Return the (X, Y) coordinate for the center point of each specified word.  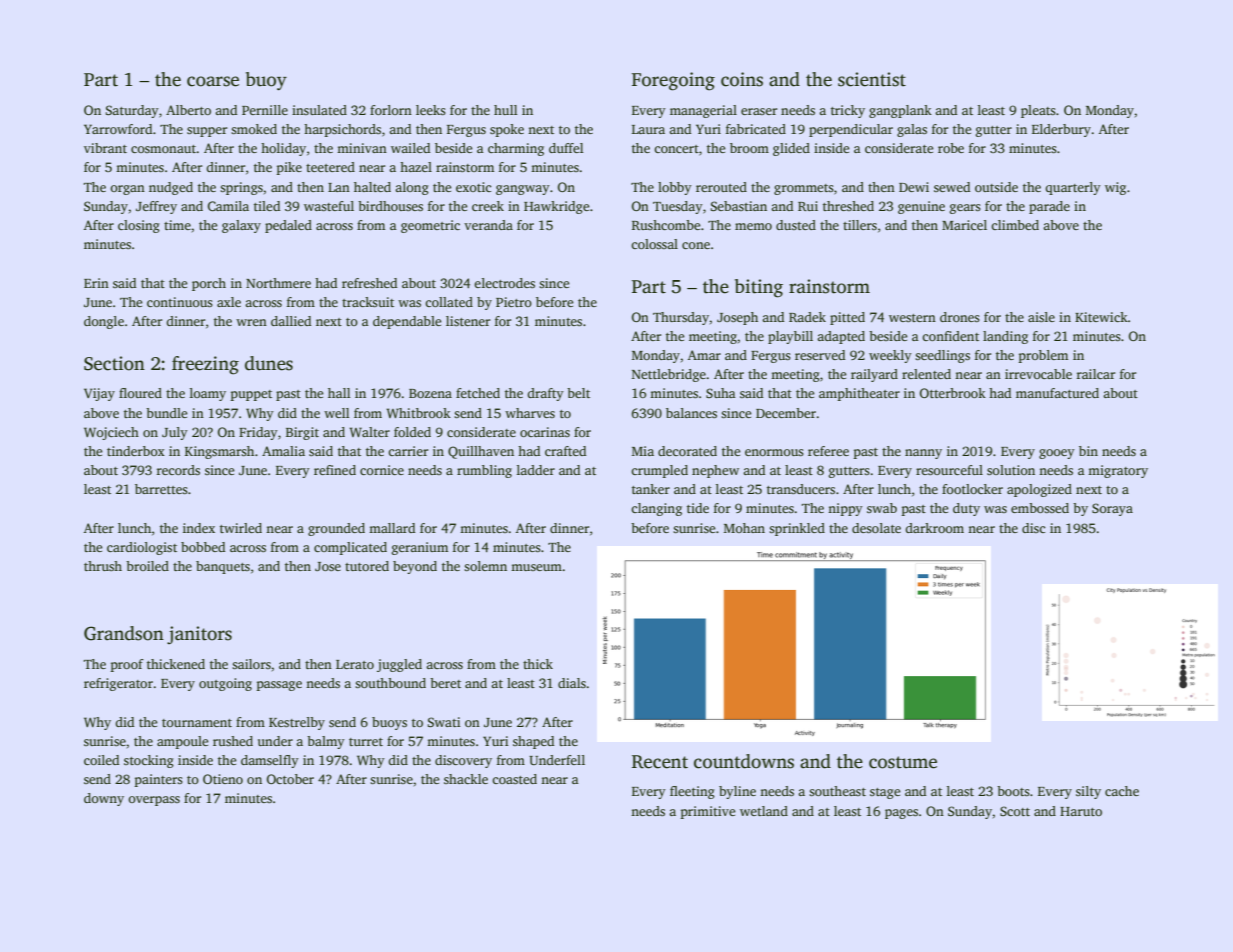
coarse (213, 81)
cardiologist (142, 548)
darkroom (934, 528)
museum (536, 567)
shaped (533, 742)
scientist (872, 79)
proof (127, 665)
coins (742, 79)
